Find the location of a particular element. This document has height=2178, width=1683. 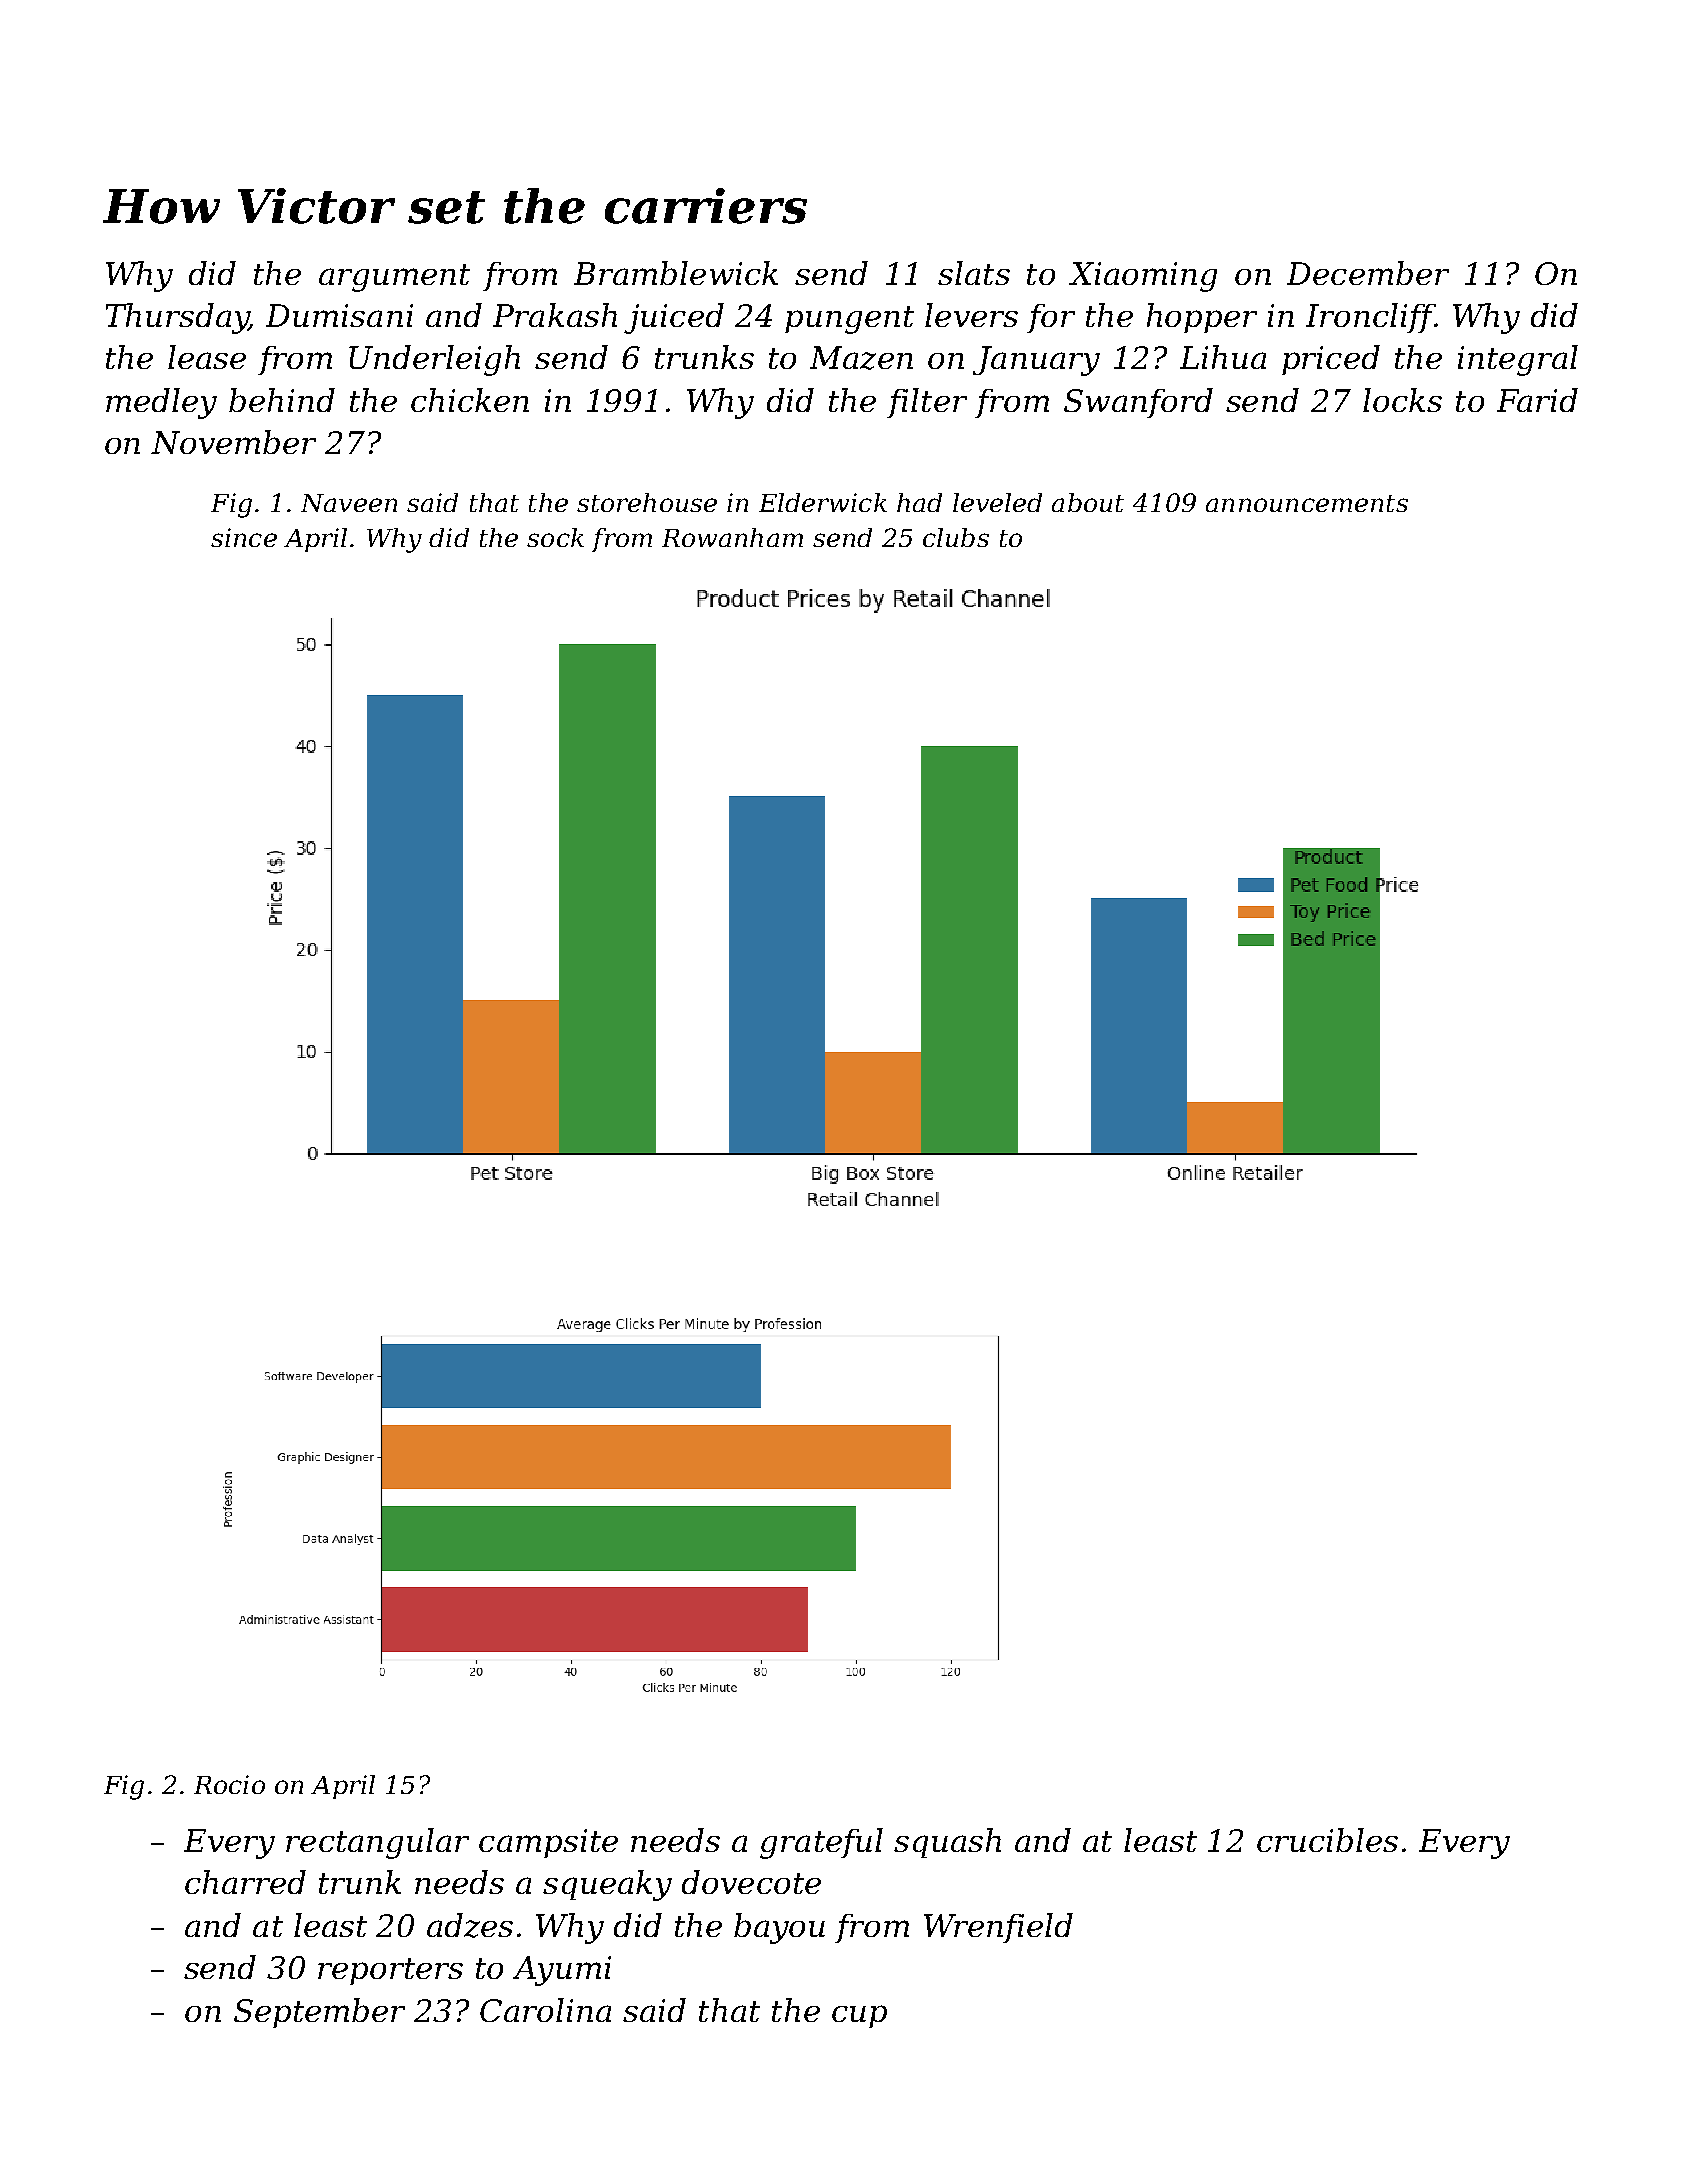

squash is located at coordinates (947, 1843).
